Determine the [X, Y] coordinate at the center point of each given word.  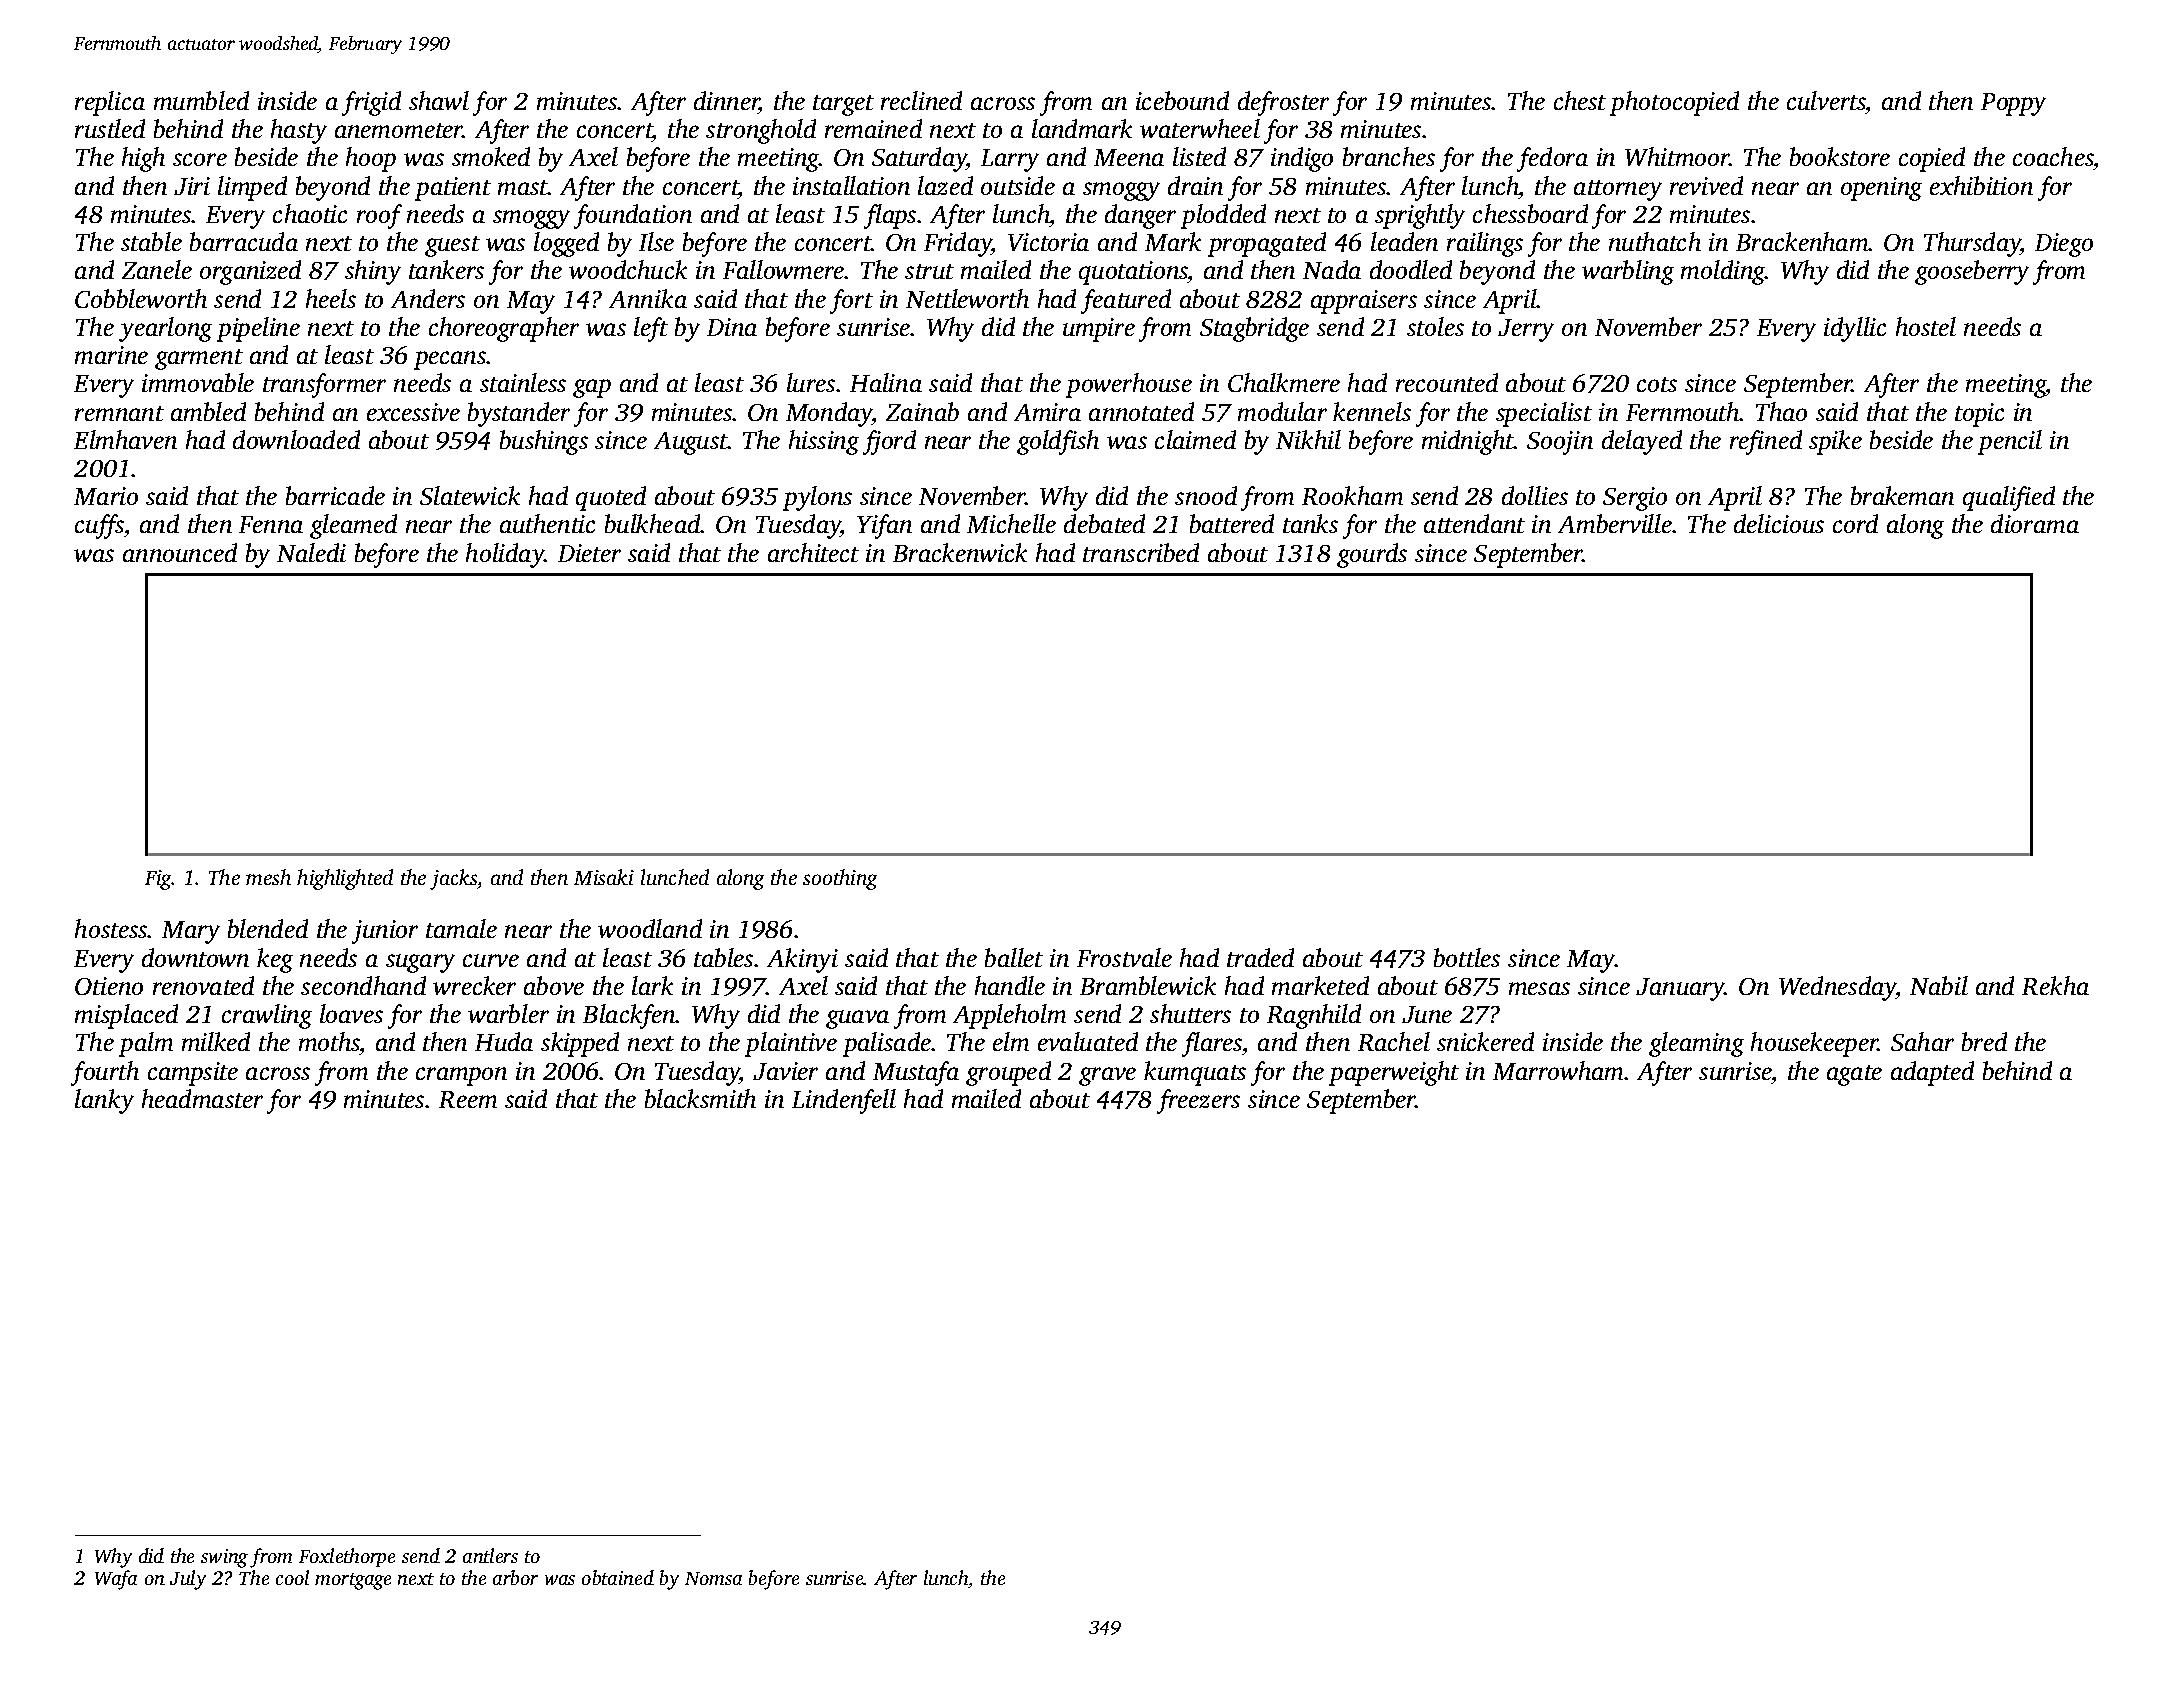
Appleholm [1009, 1016]
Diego [2064, 245]
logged [566, 244]
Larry [1010, 160]
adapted [1932, 1073]
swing [224, 1558]
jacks [454, 879]
